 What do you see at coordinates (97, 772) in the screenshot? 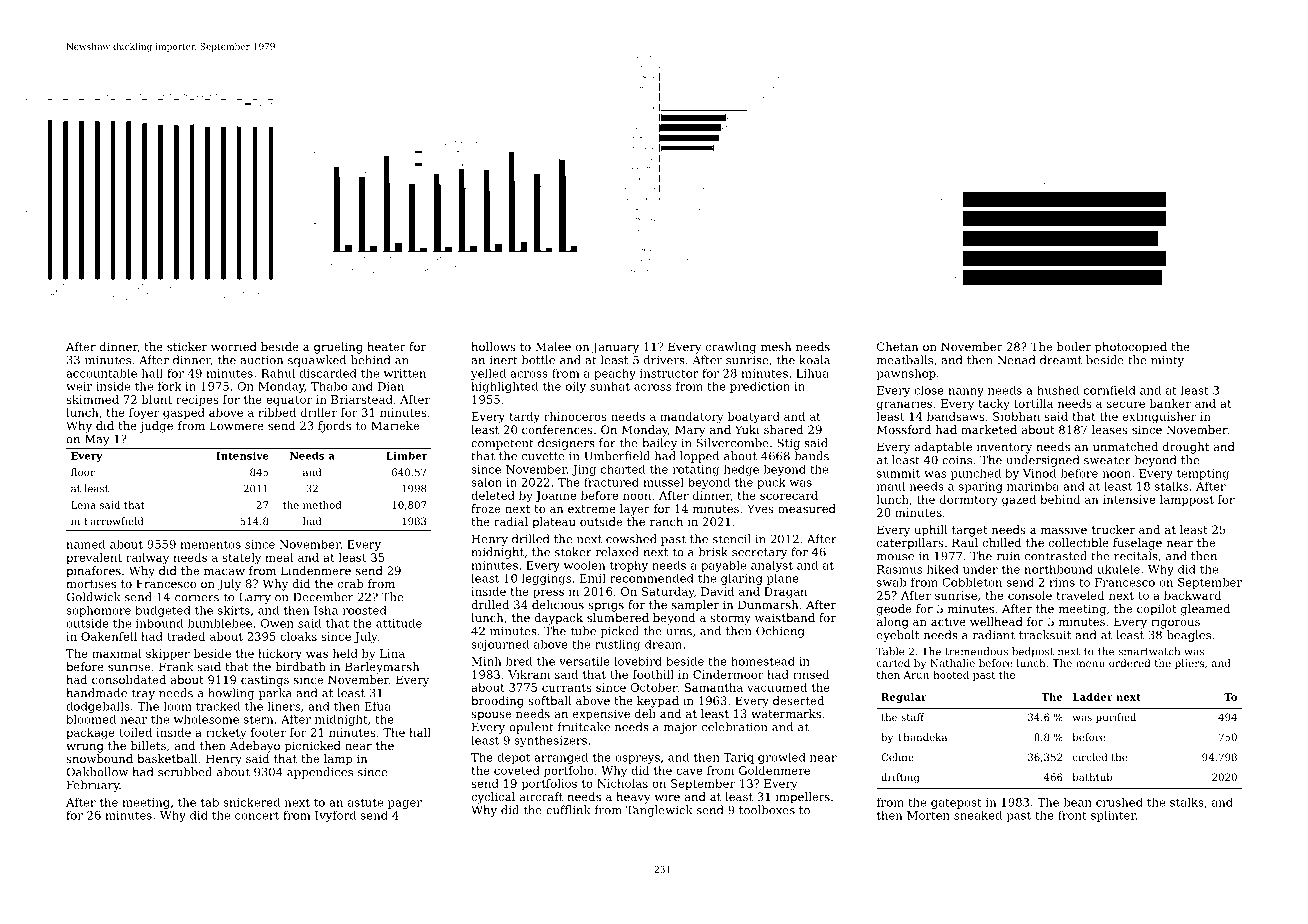
I see `Oakhollow` at bounding box center [97, 772].
